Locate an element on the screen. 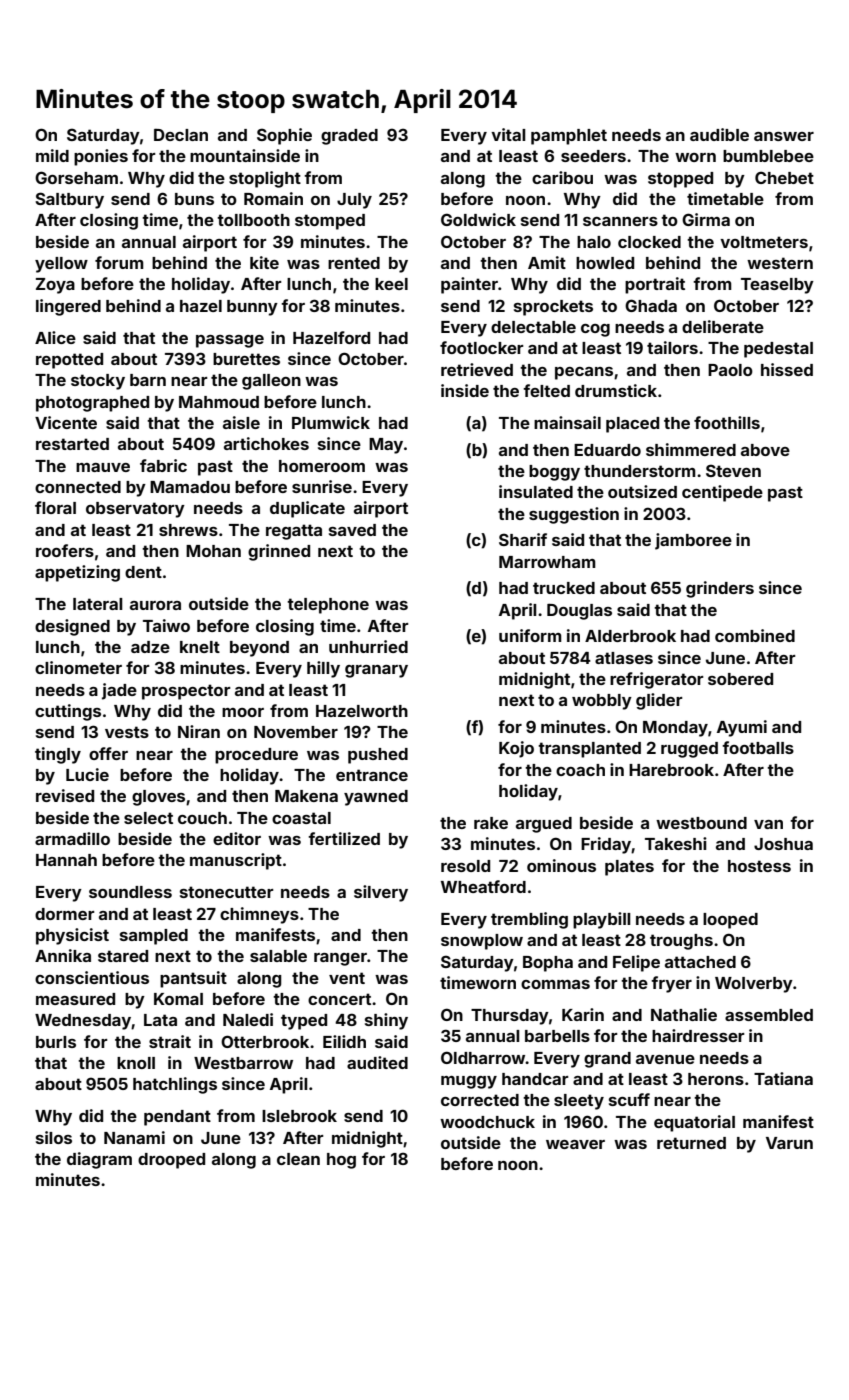 Image resolution: width=849 pixels, height=1400 pixels. May is located at coordinates (386, 446).
